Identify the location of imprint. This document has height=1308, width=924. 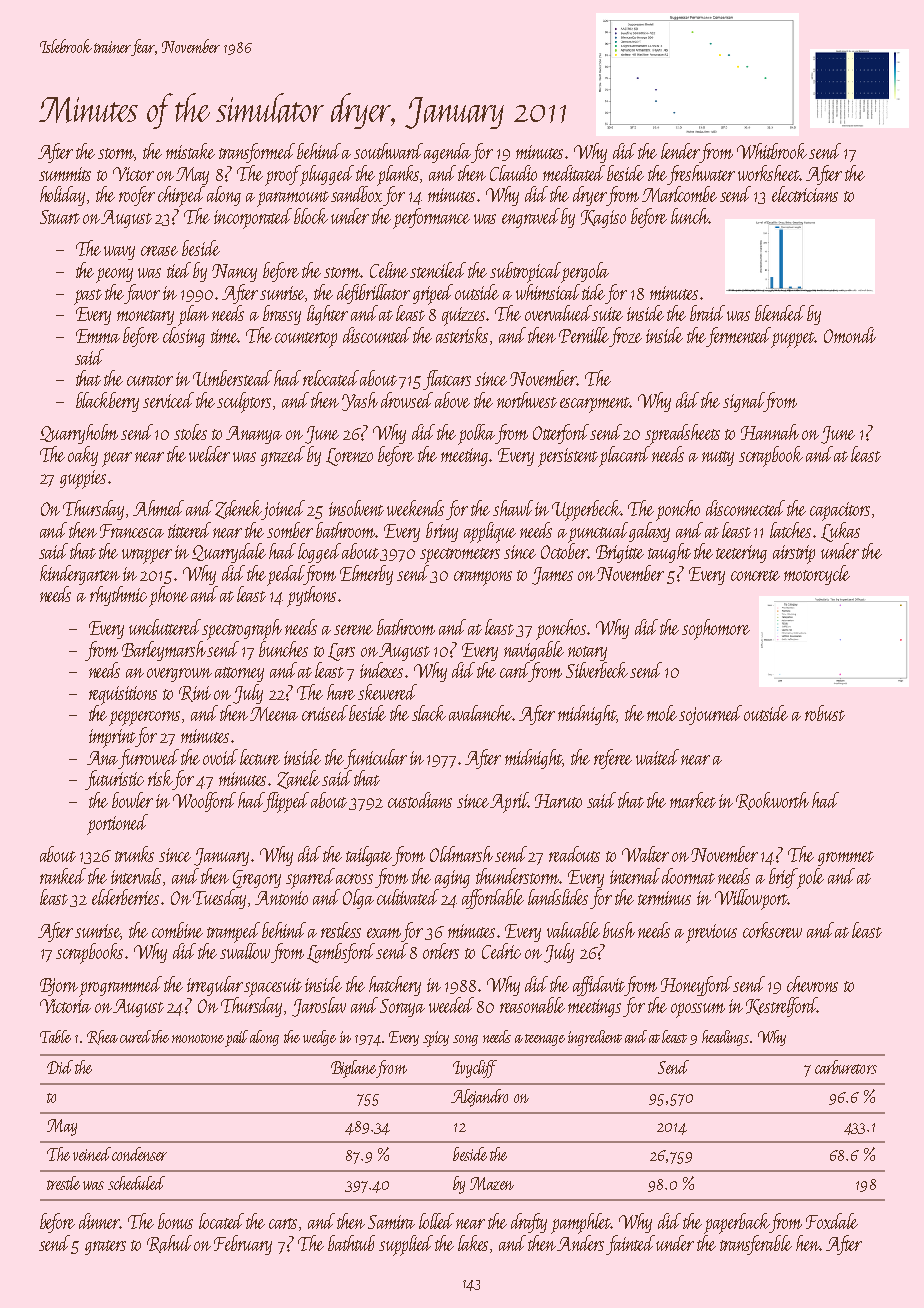
(112, 738).
